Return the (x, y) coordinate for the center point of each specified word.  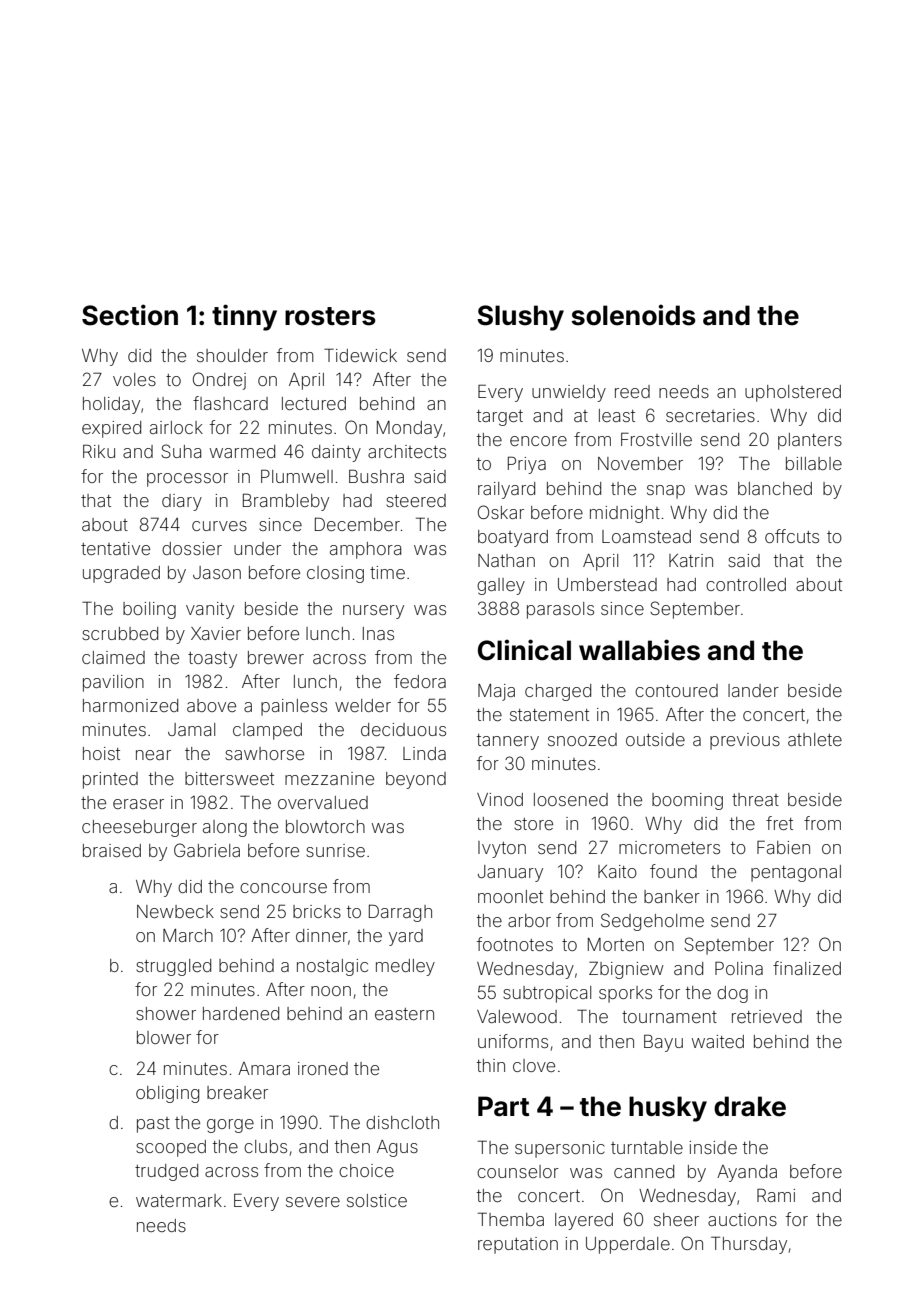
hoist (101, 753)
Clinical (524, 650)
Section (130, 315)
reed (632, 391)
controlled (746, 584)
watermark (179, 1200)
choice (366, 1170)
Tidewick (360, 355)
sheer (676, 1219)
